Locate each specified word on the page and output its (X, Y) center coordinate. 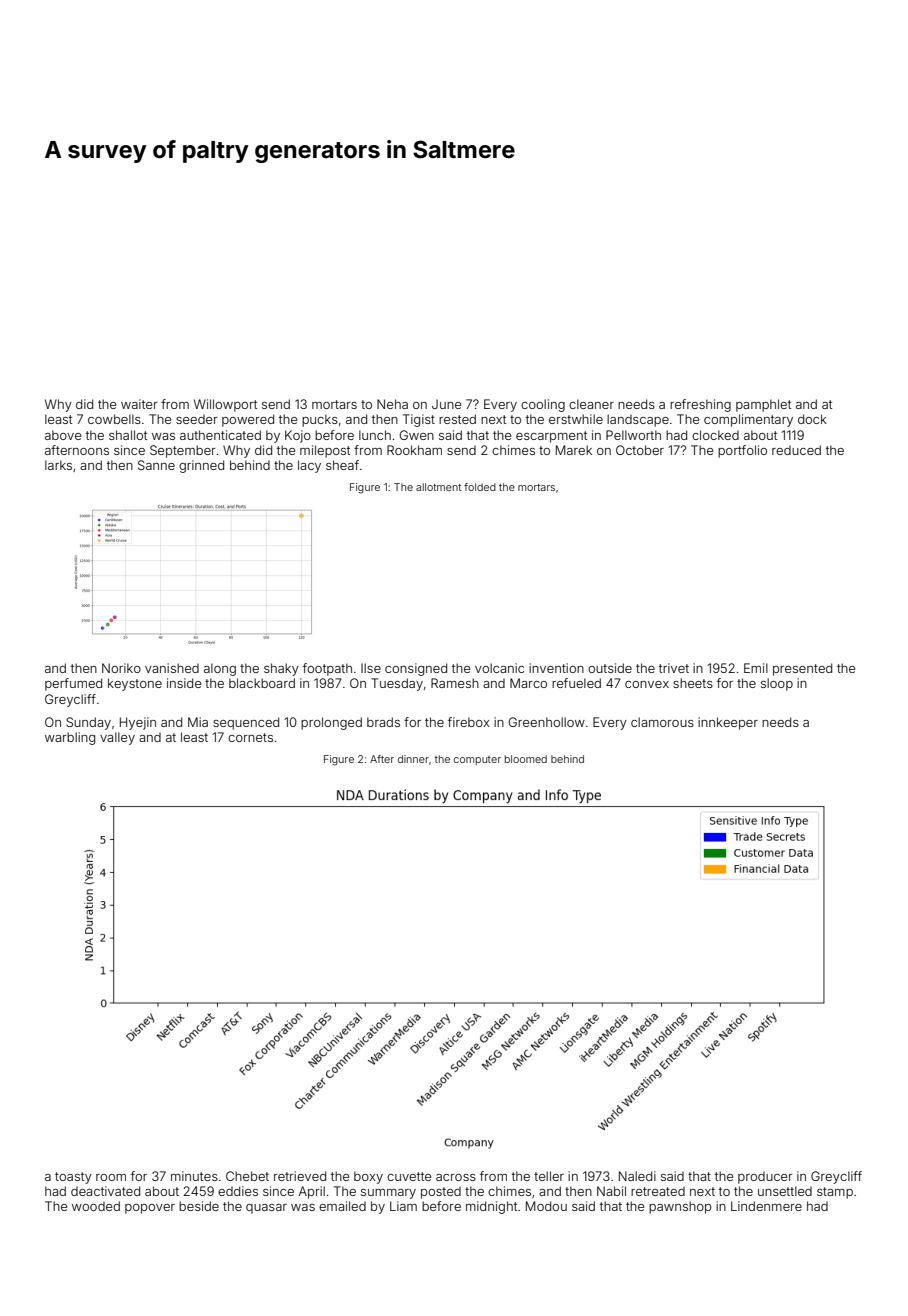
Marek (574, 450)
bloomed (526, 759)
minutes (194, 1176)
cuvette (409, 1176)
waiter (139, 404)
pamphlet (763, 405)
